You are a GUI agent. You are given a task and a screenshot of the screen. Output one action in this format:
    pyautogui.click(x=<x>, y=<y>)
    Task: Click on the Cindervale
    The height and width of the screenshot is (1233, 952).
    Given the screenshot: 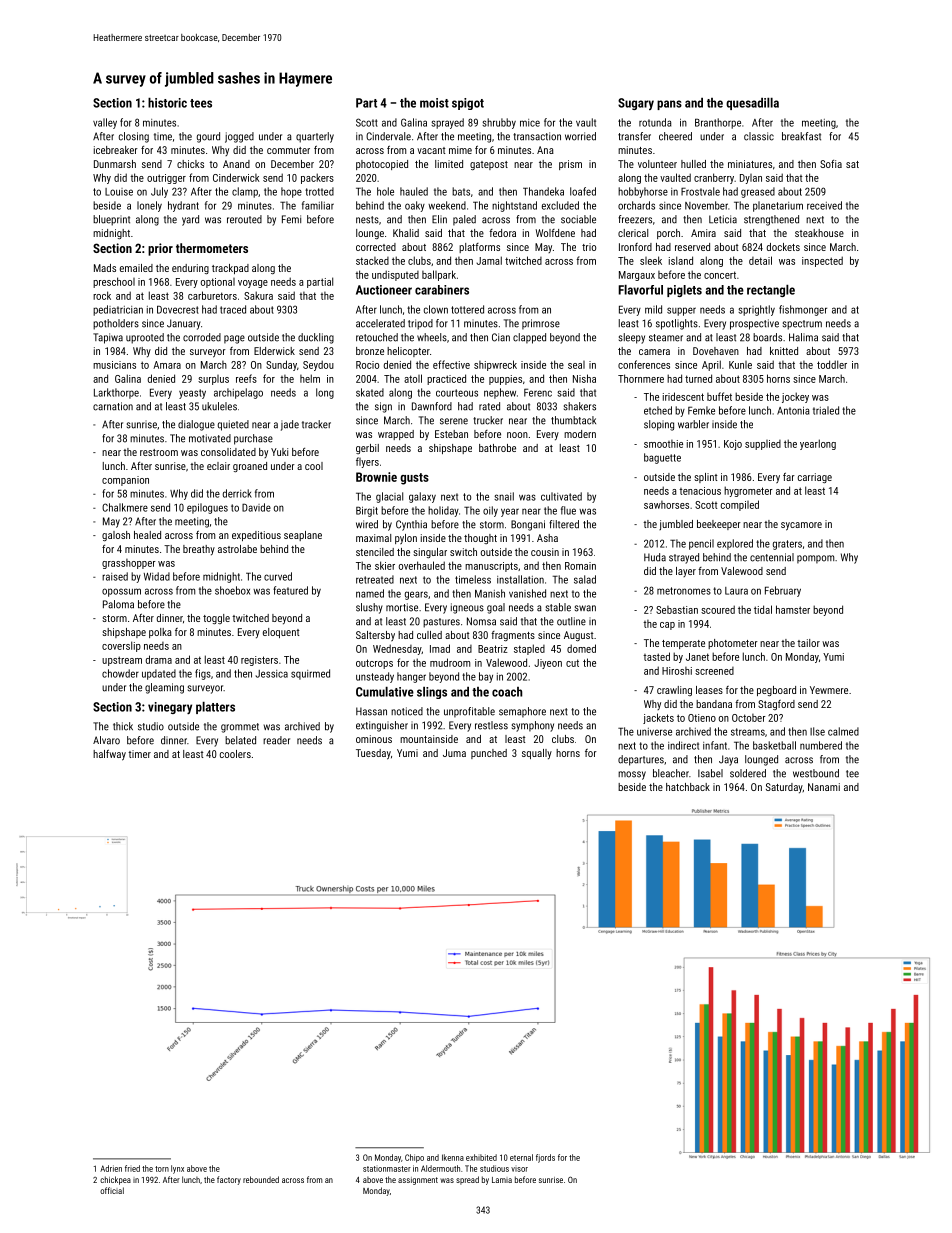 What is the action you would take?
    pyautogui.click(x=388, y=136)
